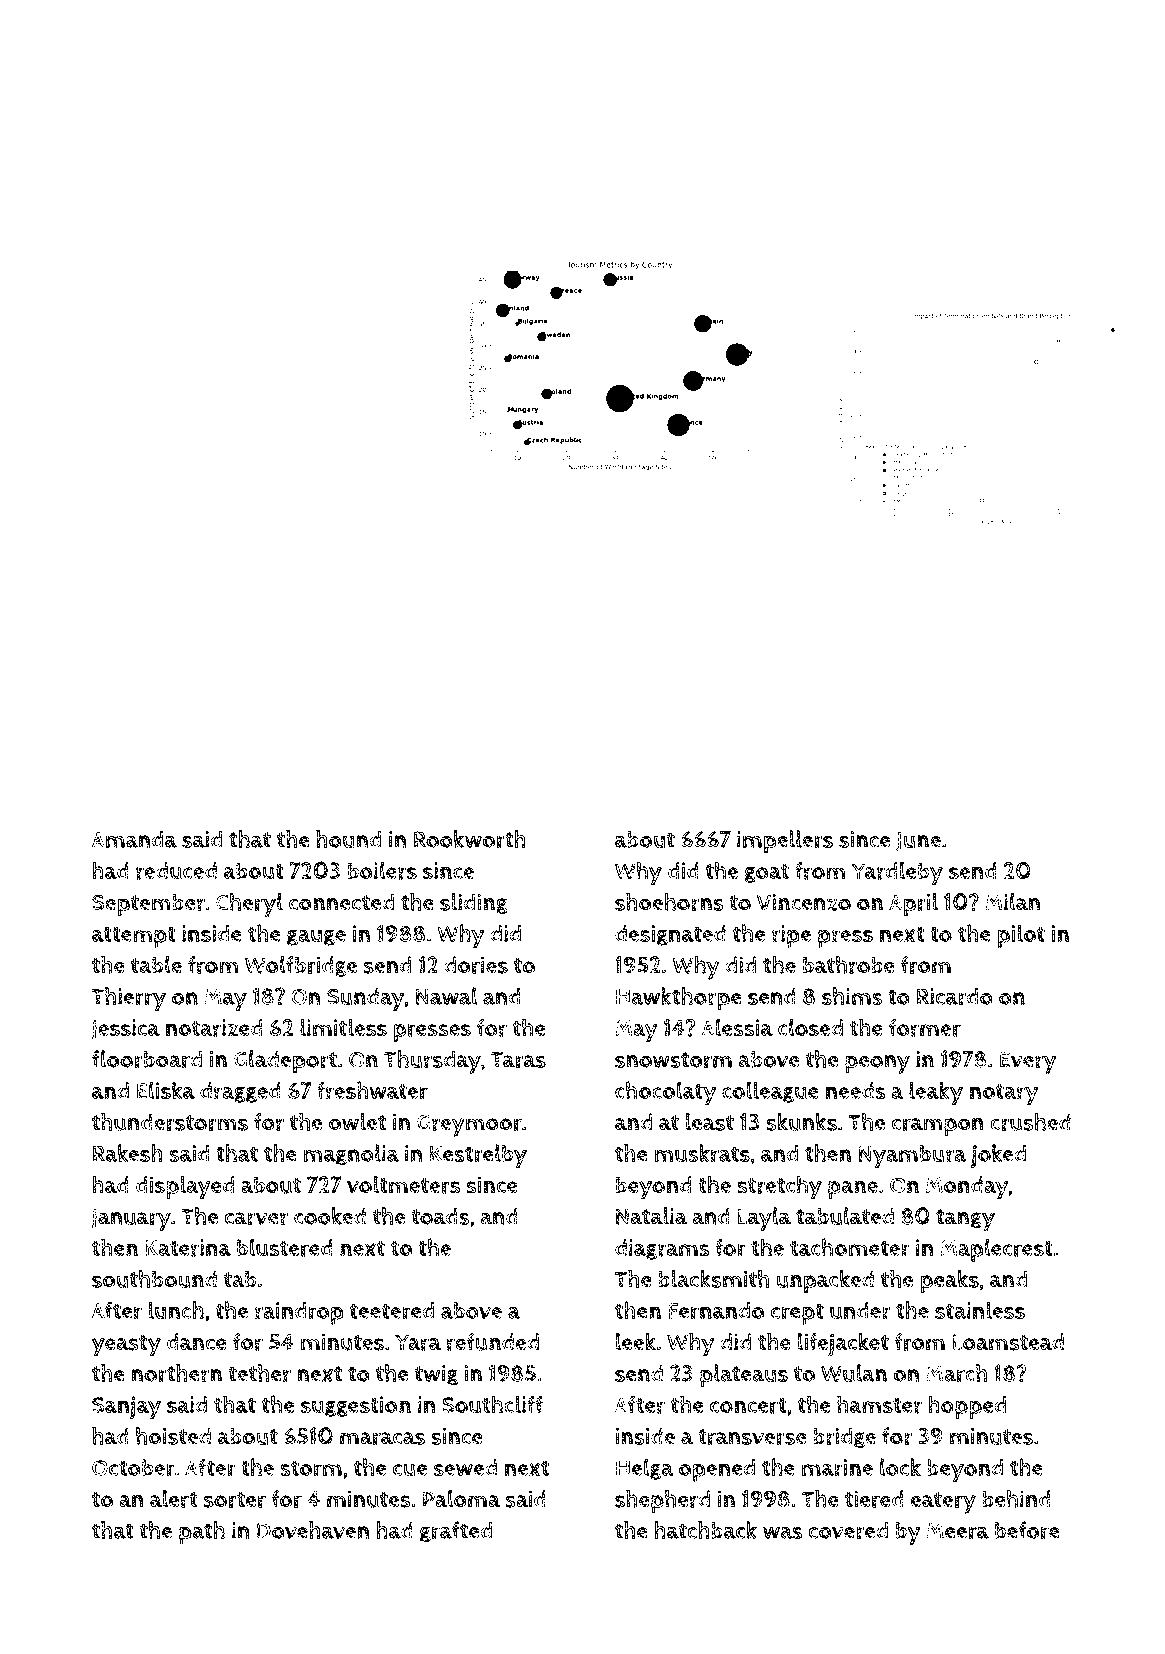  Describe the element at coordinates (188, 1248) in the screenshot. I see `Katerina` at that location.
